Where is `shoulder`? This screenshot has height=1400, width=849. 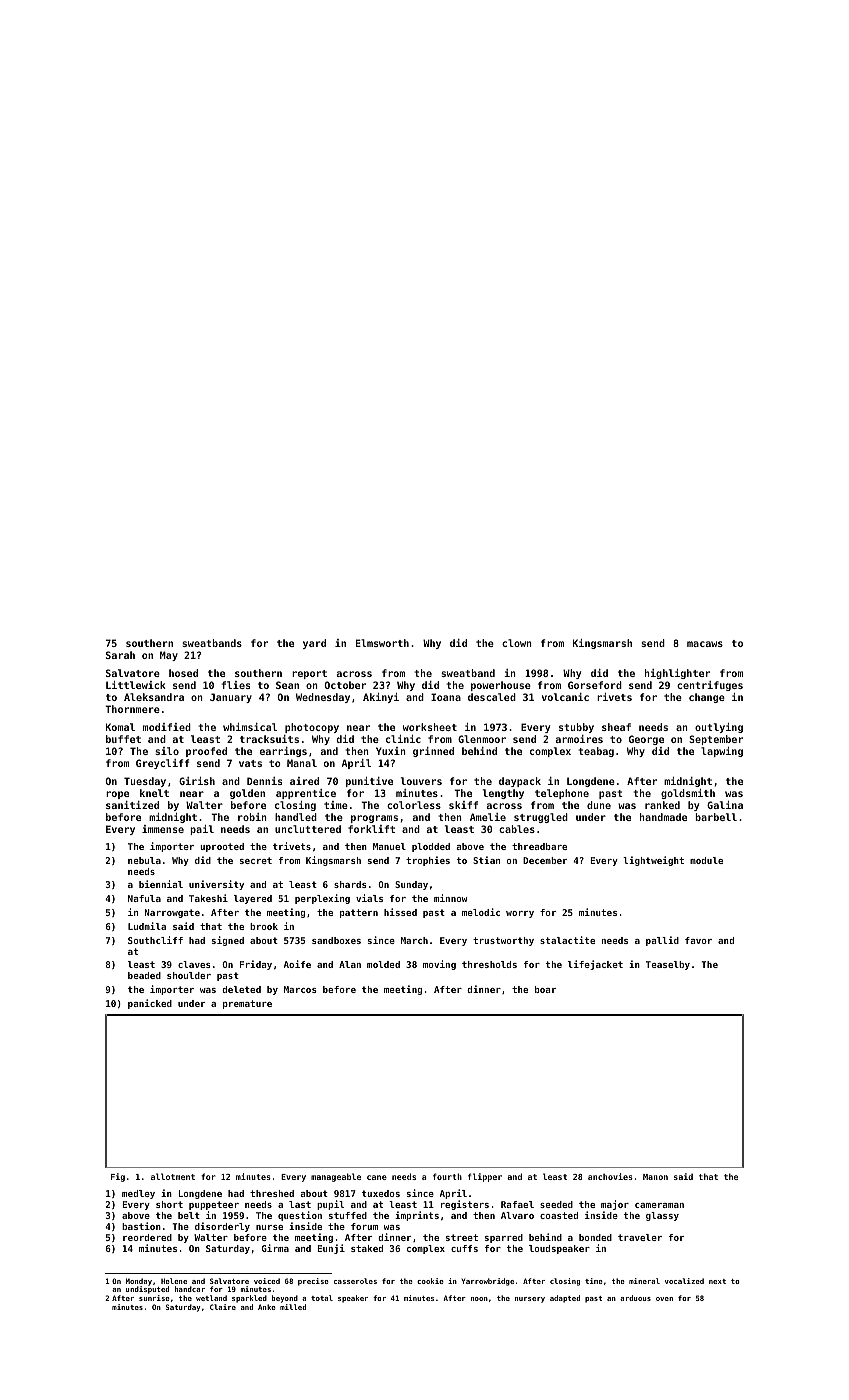 shoulder is located at coordinates (189, 975).
